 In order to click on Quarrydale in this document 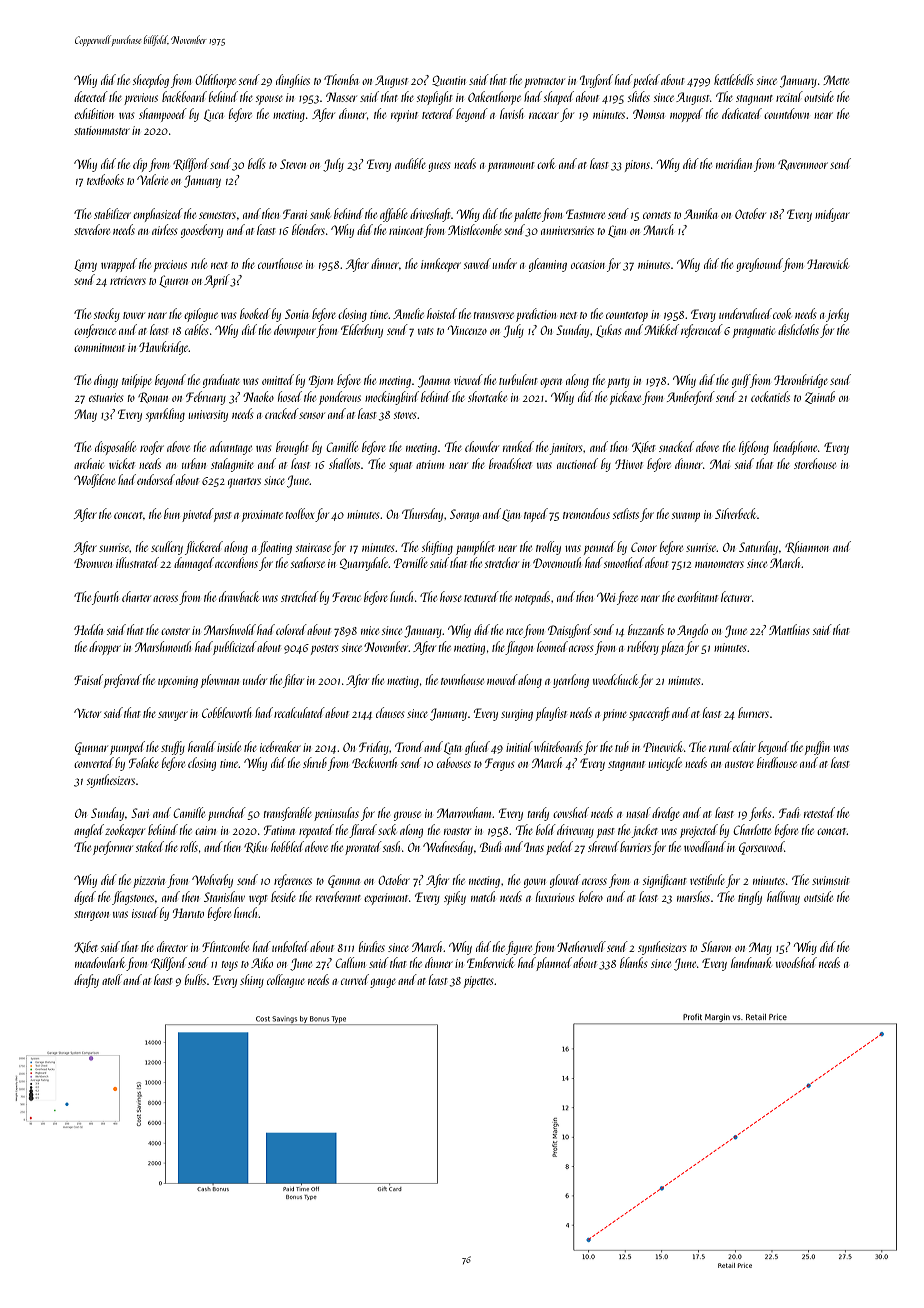, I will do `click(364, 564)`.
